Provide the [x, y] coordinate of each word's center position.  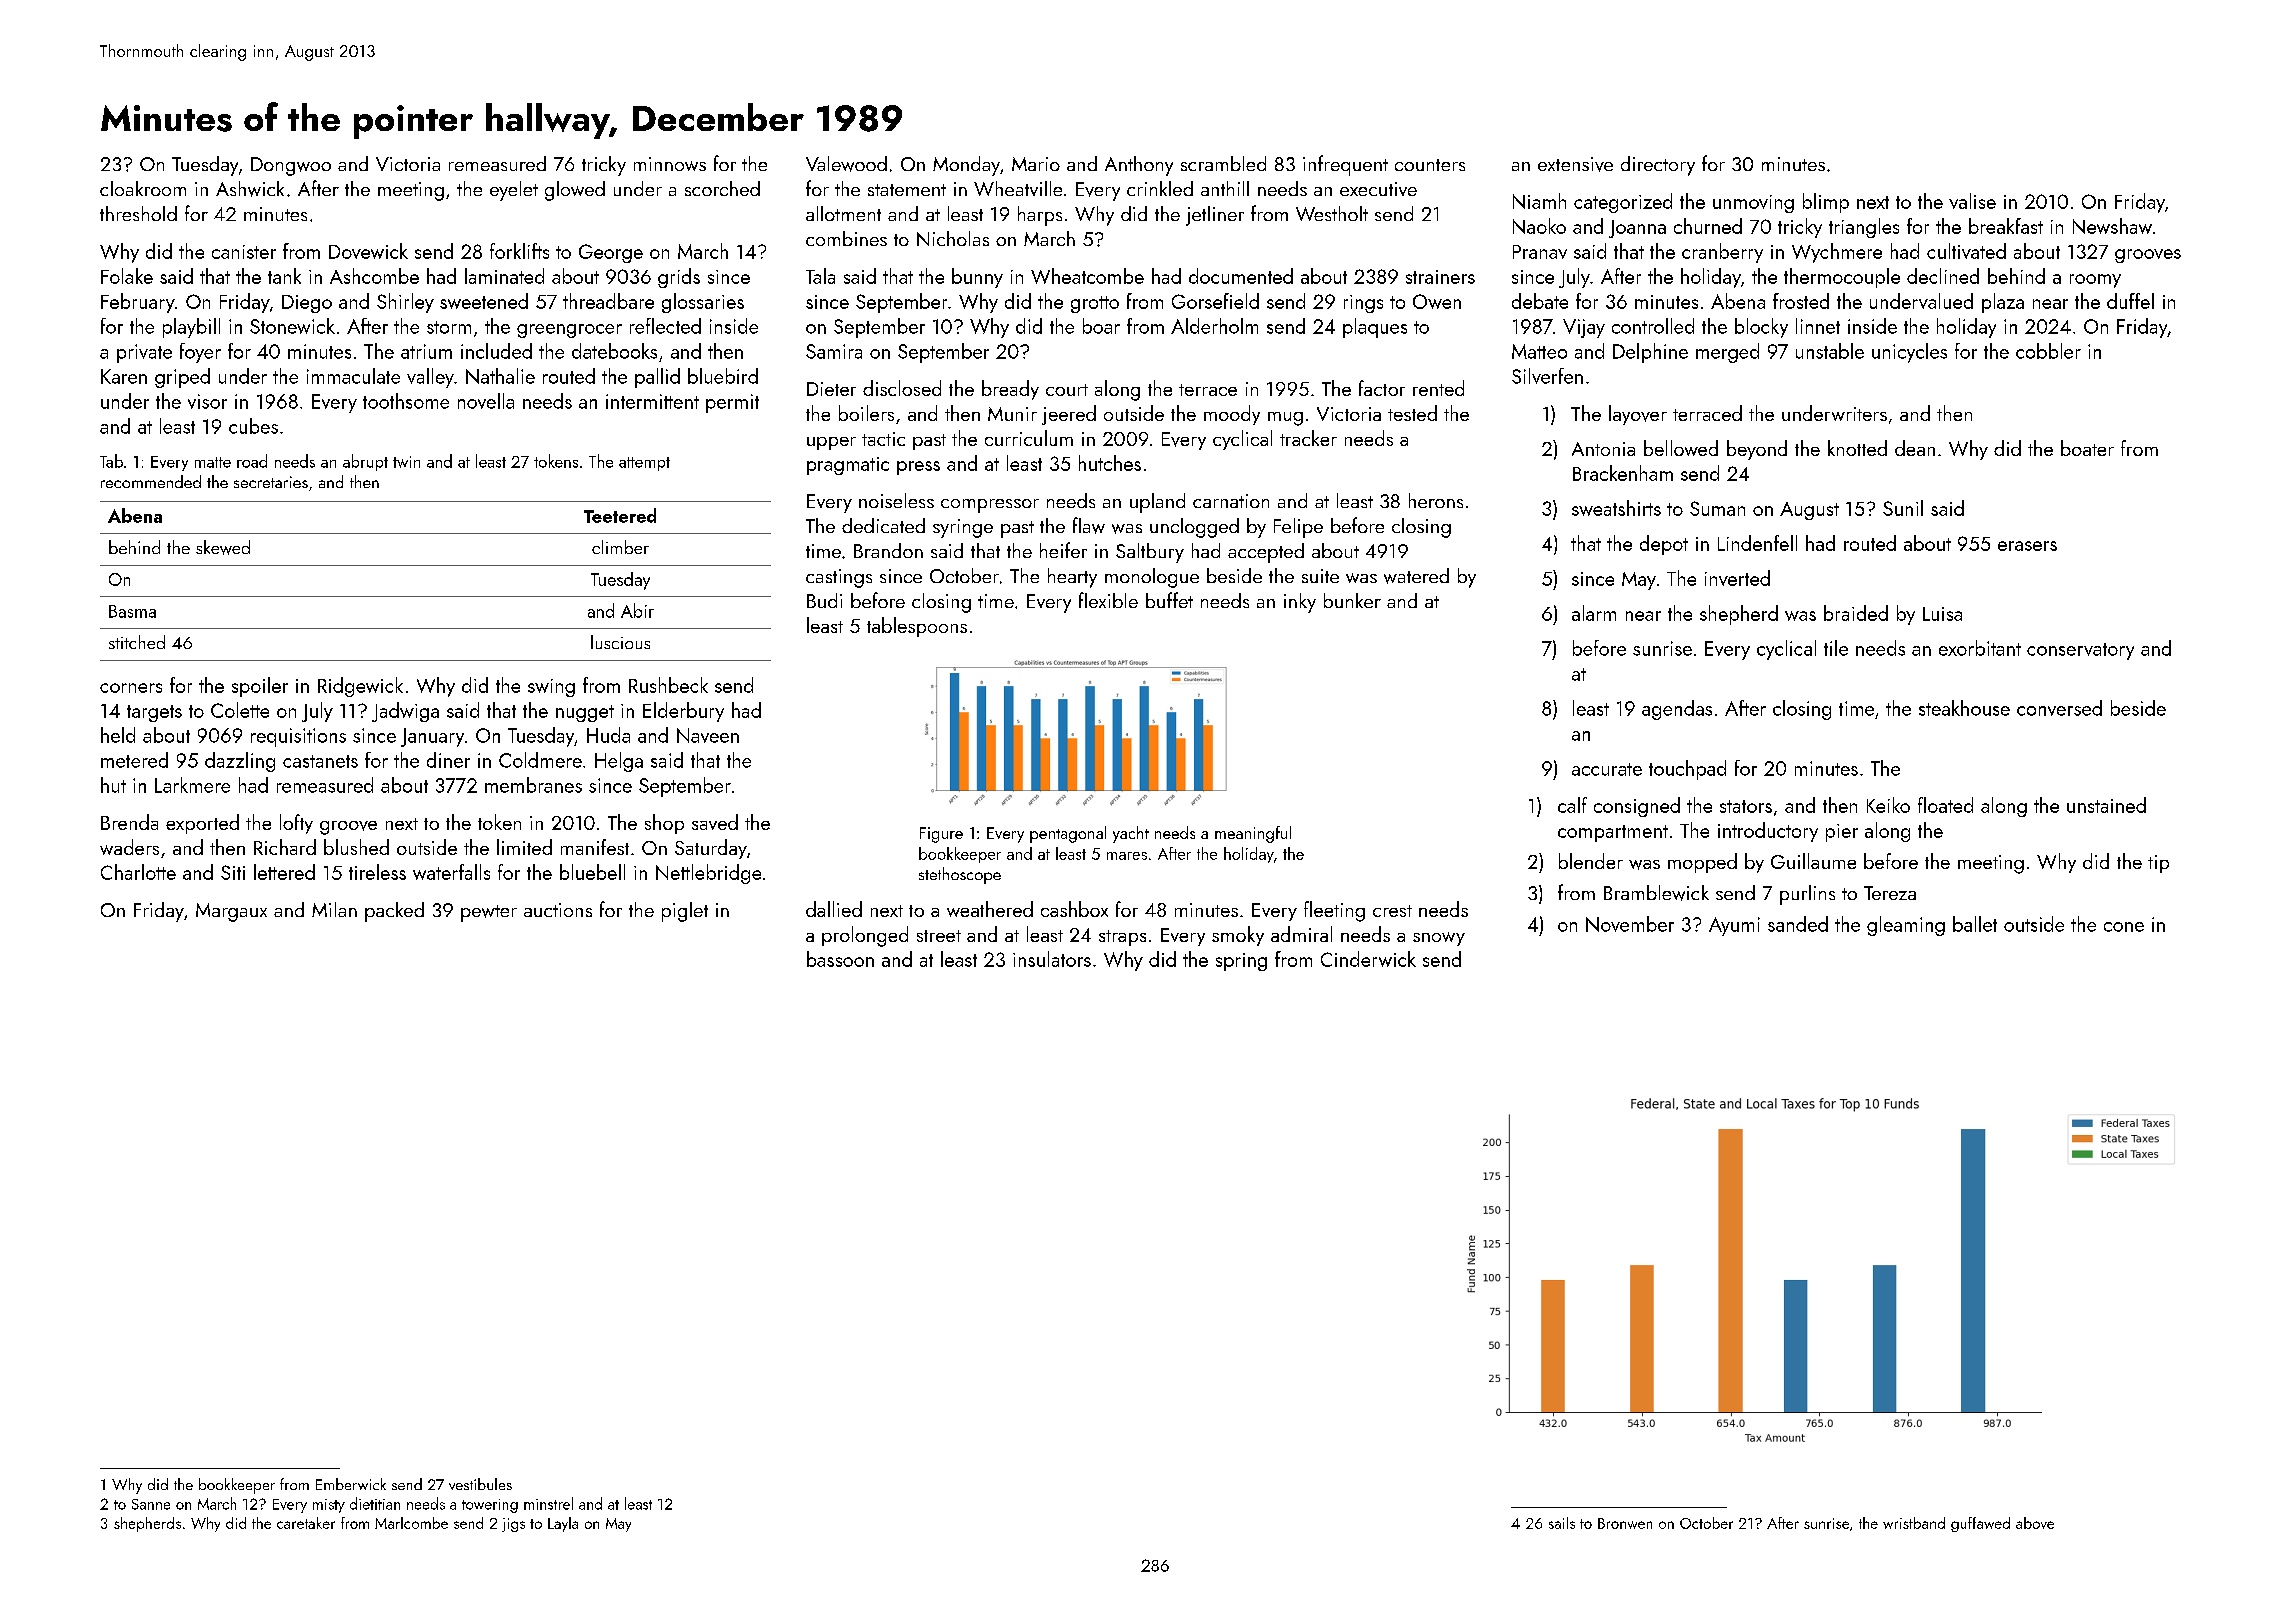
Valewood [846, 164]
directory [1658, 166]
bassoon [840, 959]
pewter [489, 913]
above [2035, 1523]
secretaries [271, 482]
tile [1836, 648]
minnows [670, 164]
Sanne [151, 1504]
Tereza [1890, 893]
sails [1562, 1523]
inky [1300, 603]
